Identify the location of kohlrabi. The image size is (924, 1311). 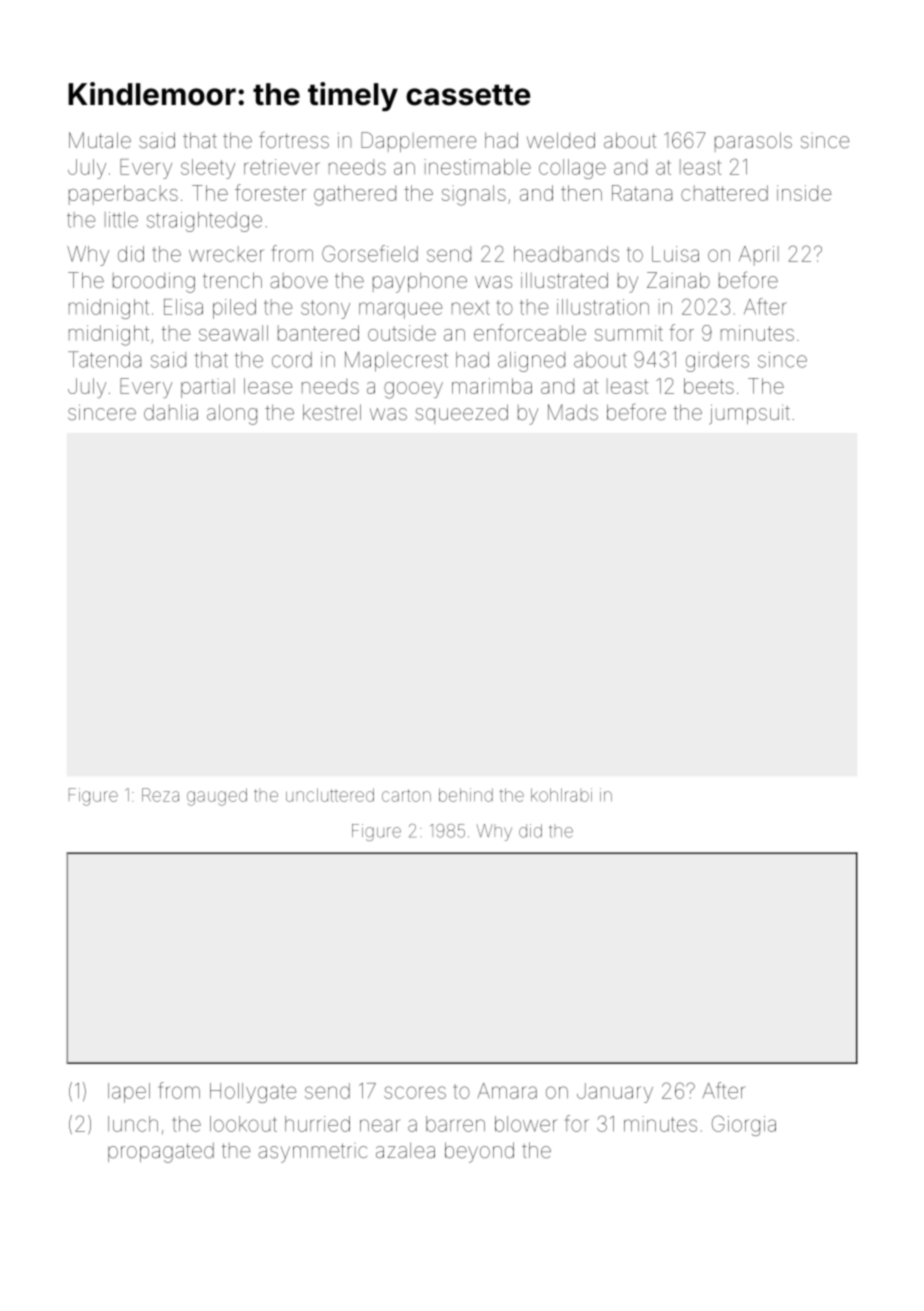
(561, 795).
